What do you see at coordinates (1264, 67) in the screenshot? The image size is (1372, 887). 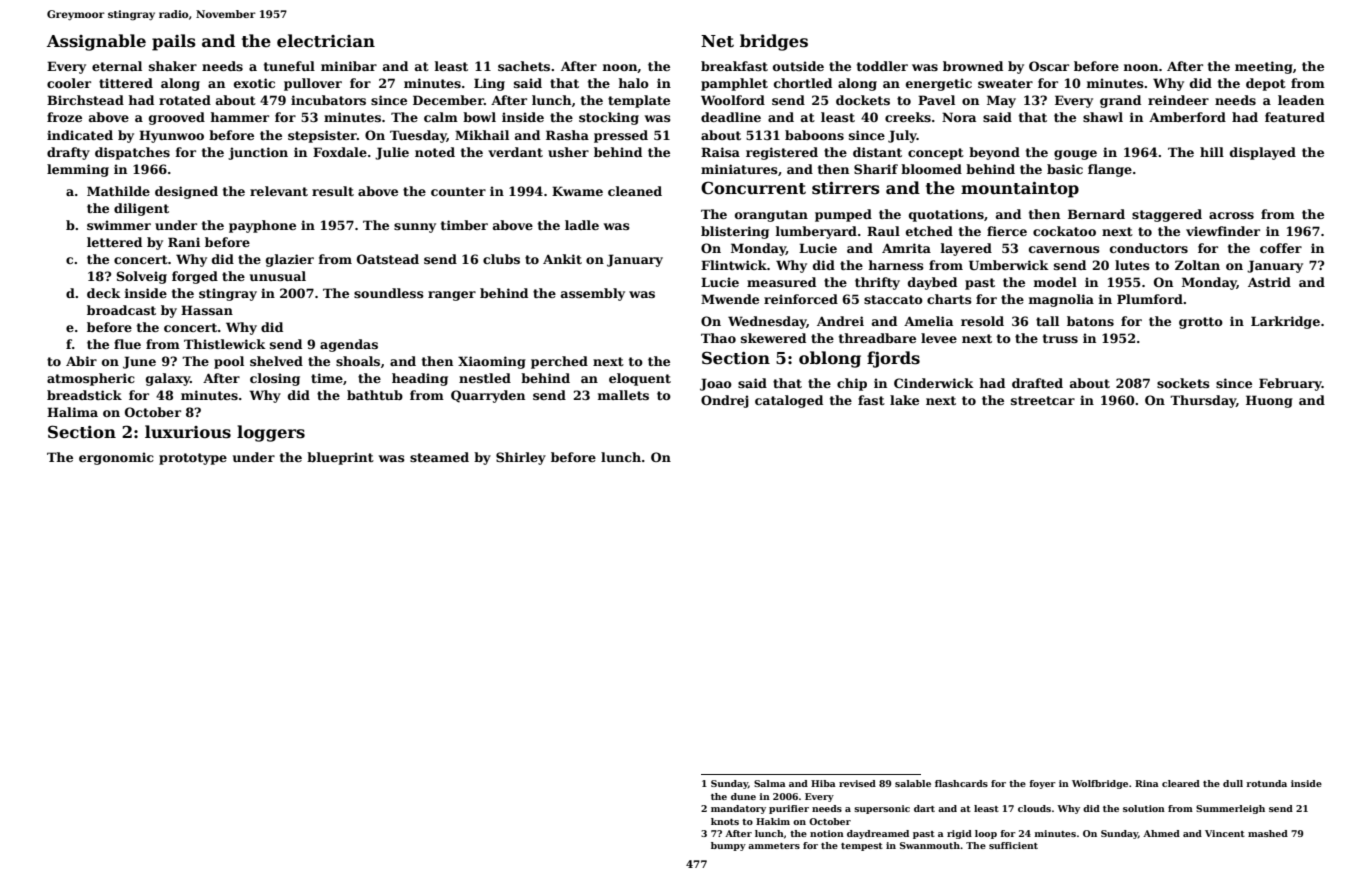 I see `meeting` at bounding box center [1264, 67].
